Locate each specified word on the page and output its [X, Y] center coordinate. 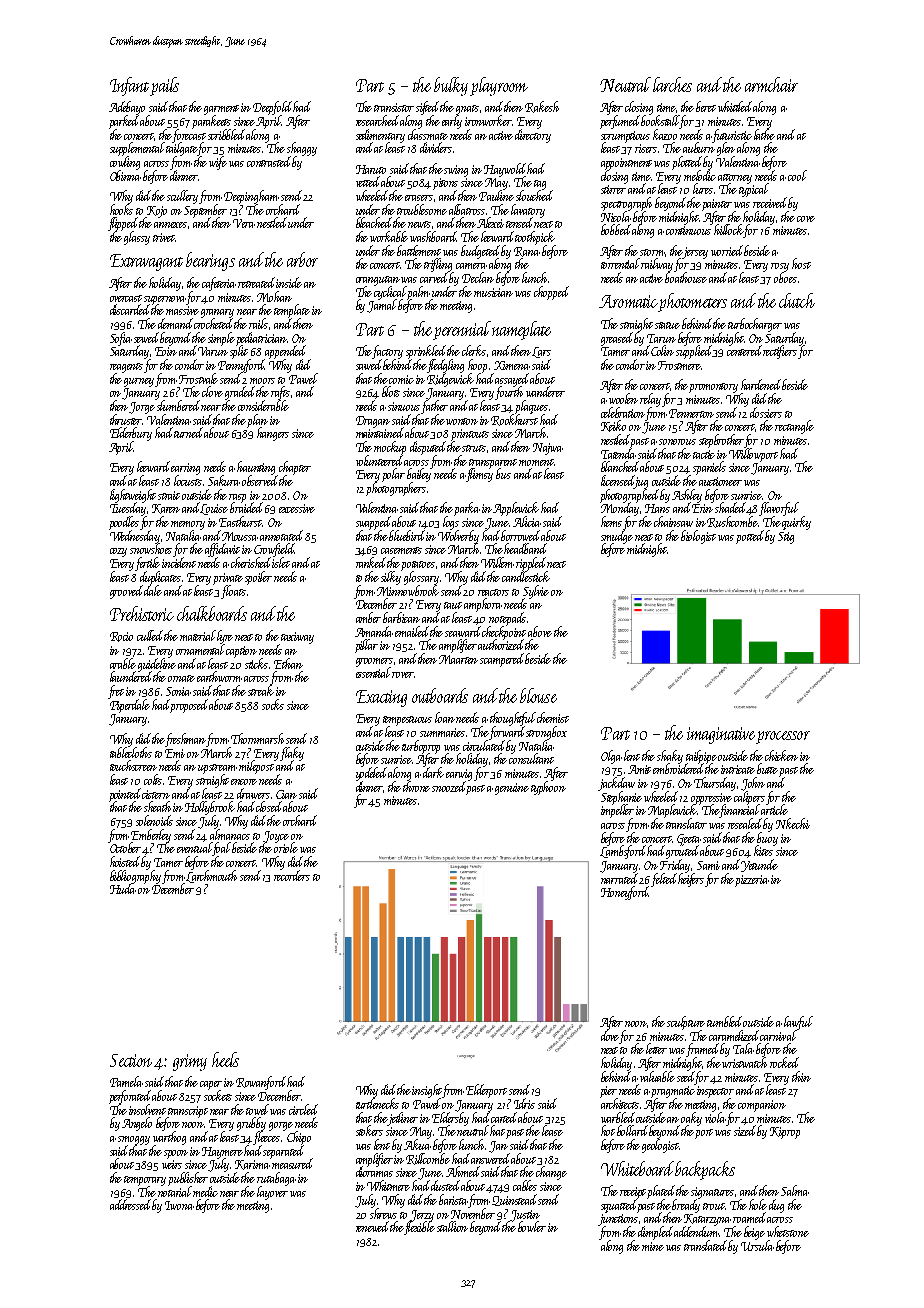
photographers [396, 489]
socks [273, 704]
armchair [771, 84]
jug [641, 482]
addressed [130, 1204]
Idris [524, 1103]
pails [164, 86]
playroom [499, 86]
